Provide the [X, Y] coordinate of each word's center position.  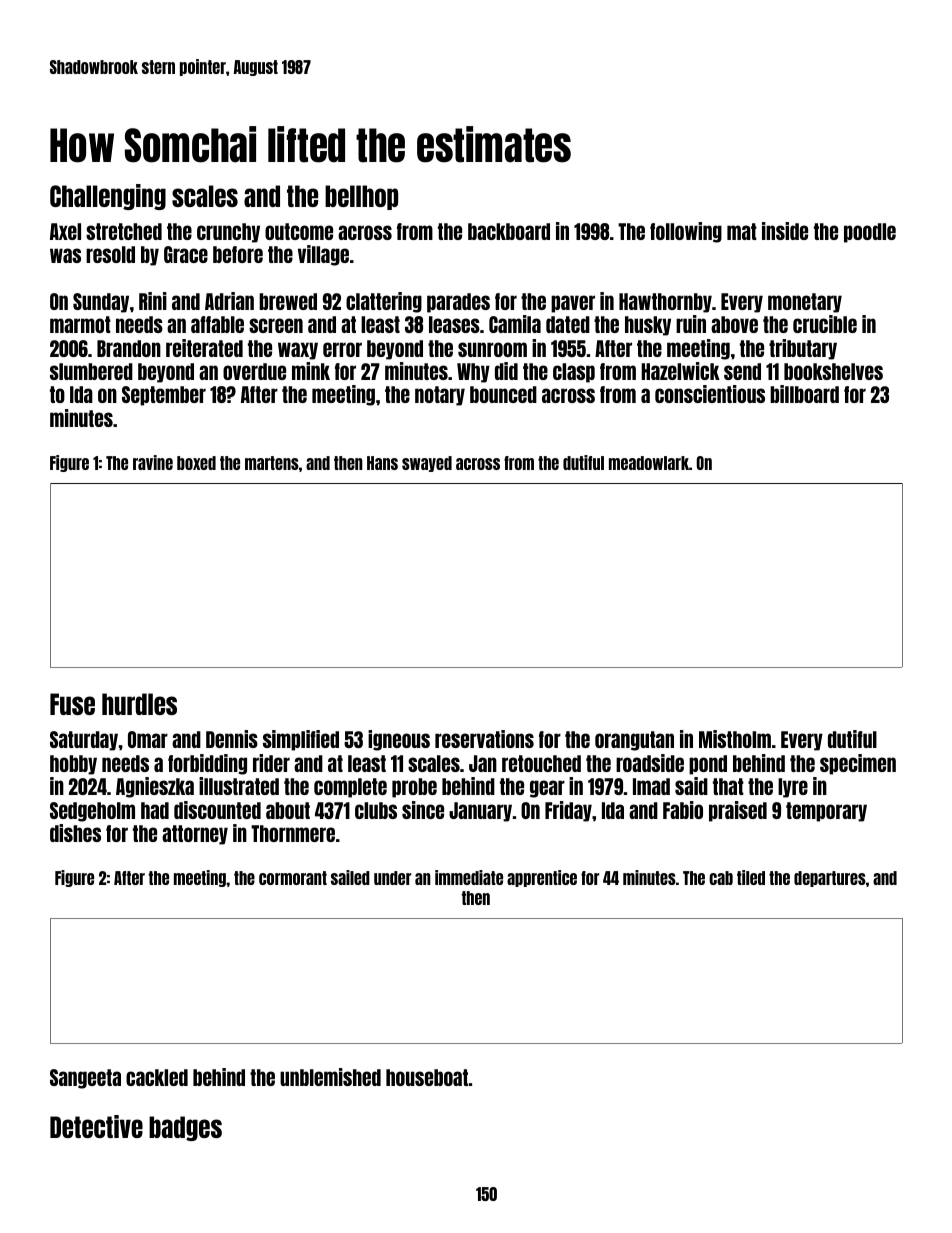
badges [185, 1128]
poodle [870, 233]
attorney [195, 835]
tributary [803, 349]
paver [573, 304]
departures [830, 879]
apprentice [542, 878]
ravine [153, 462]
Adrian [229, 301]
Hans [382, 463]
